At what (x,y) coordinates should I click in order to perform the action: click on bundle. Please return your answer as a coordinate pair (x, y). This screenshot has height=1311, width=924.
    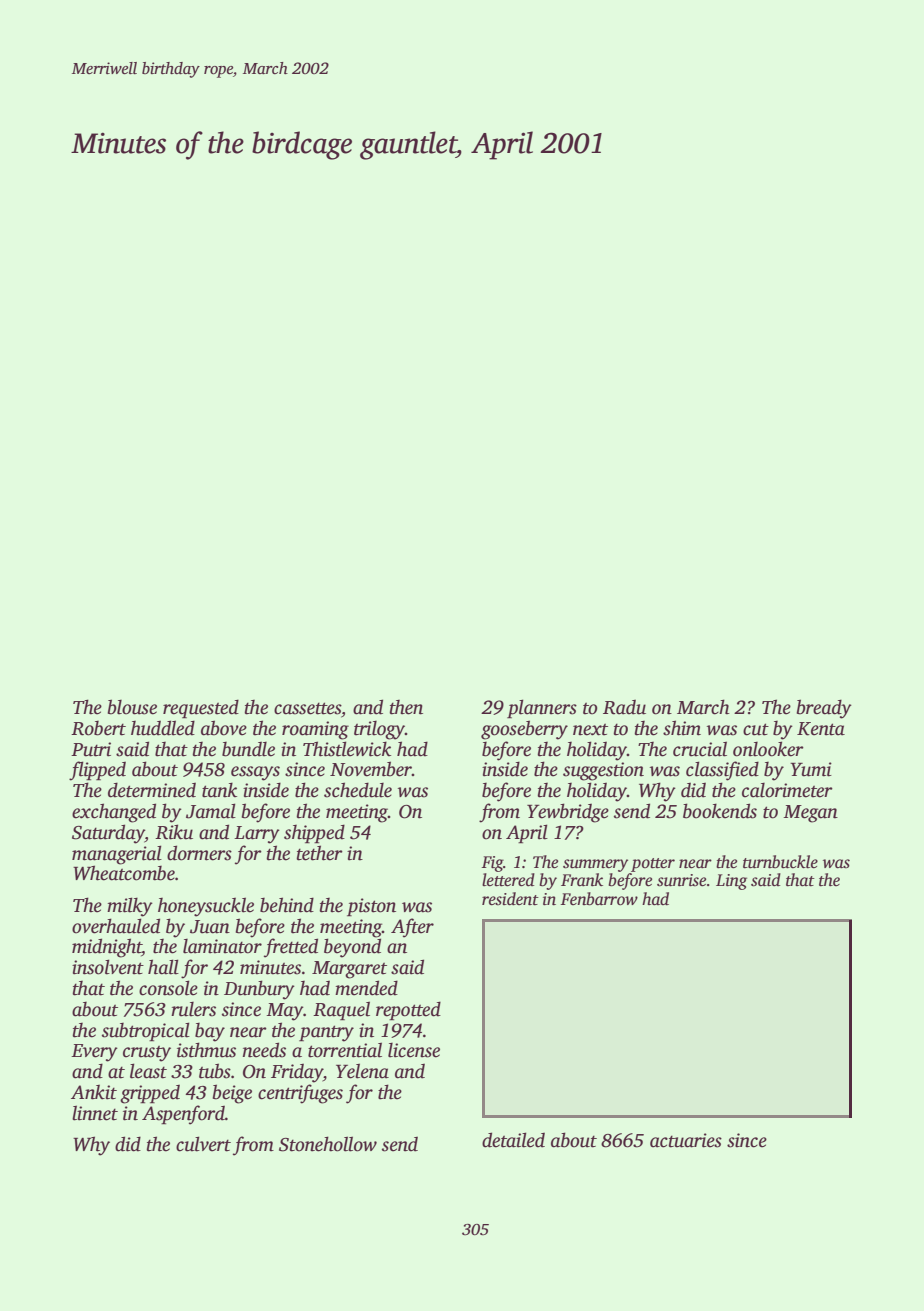
    Looking at the image, I should click on (248, 749).
